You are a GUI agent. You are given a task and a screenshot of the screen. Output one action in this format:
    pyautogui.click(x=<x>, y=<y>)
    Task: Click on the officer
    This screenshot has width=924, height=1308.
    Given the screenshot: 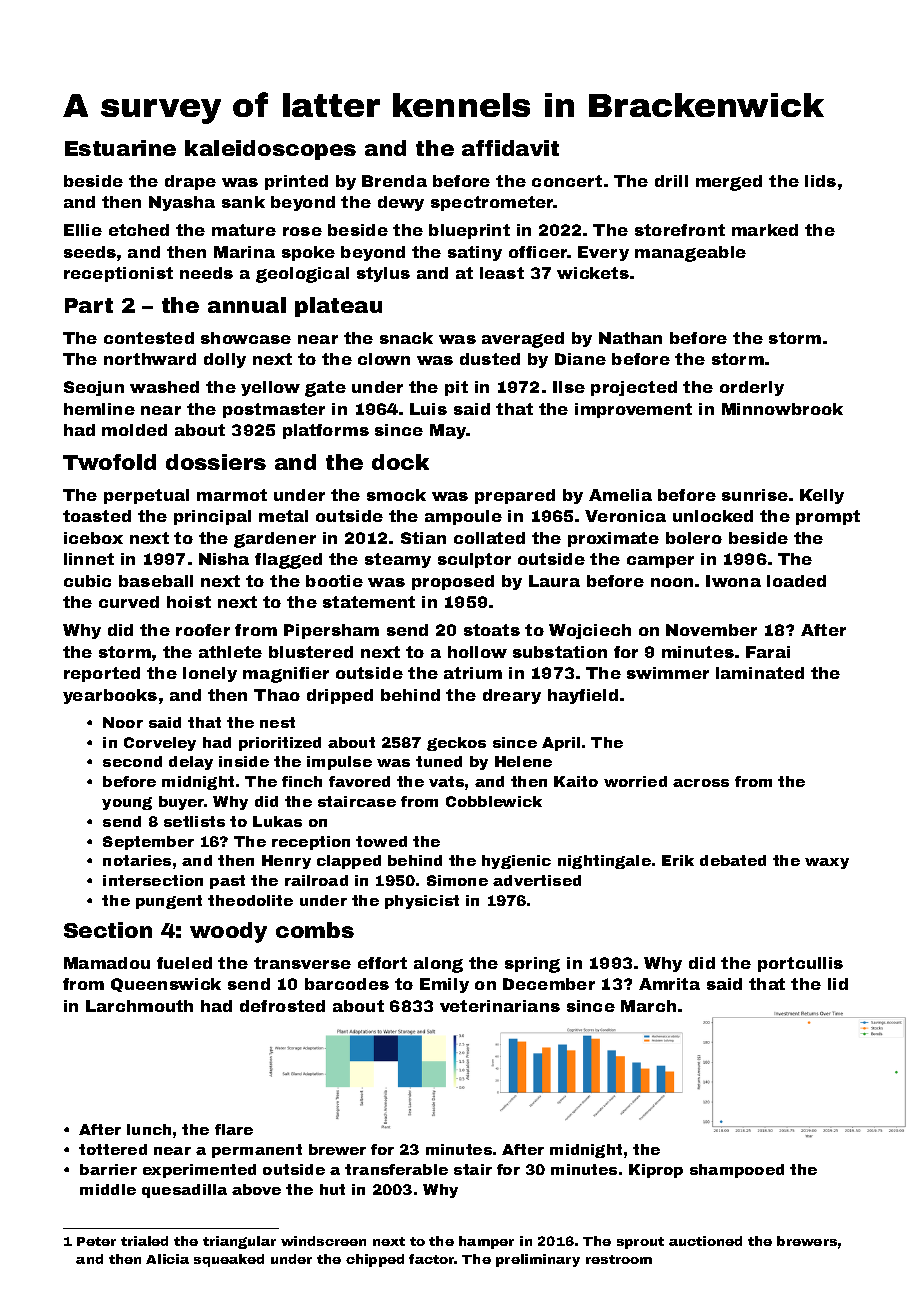 What is the action you would take?
    pyautogui.click(x=538, y=252)
